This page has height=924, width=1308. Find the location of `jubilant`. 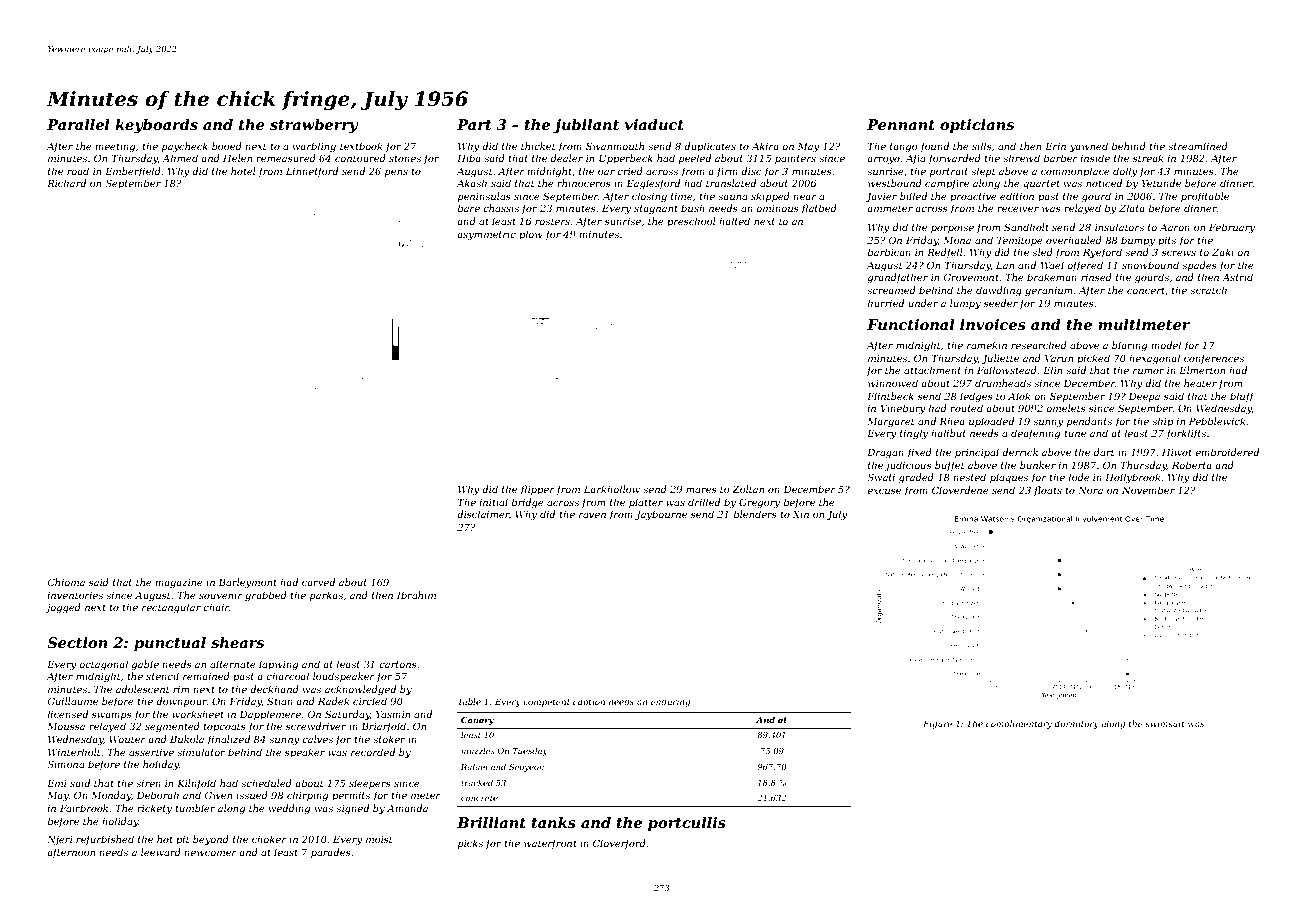

jubilant is located at coordinates (586, 126).
